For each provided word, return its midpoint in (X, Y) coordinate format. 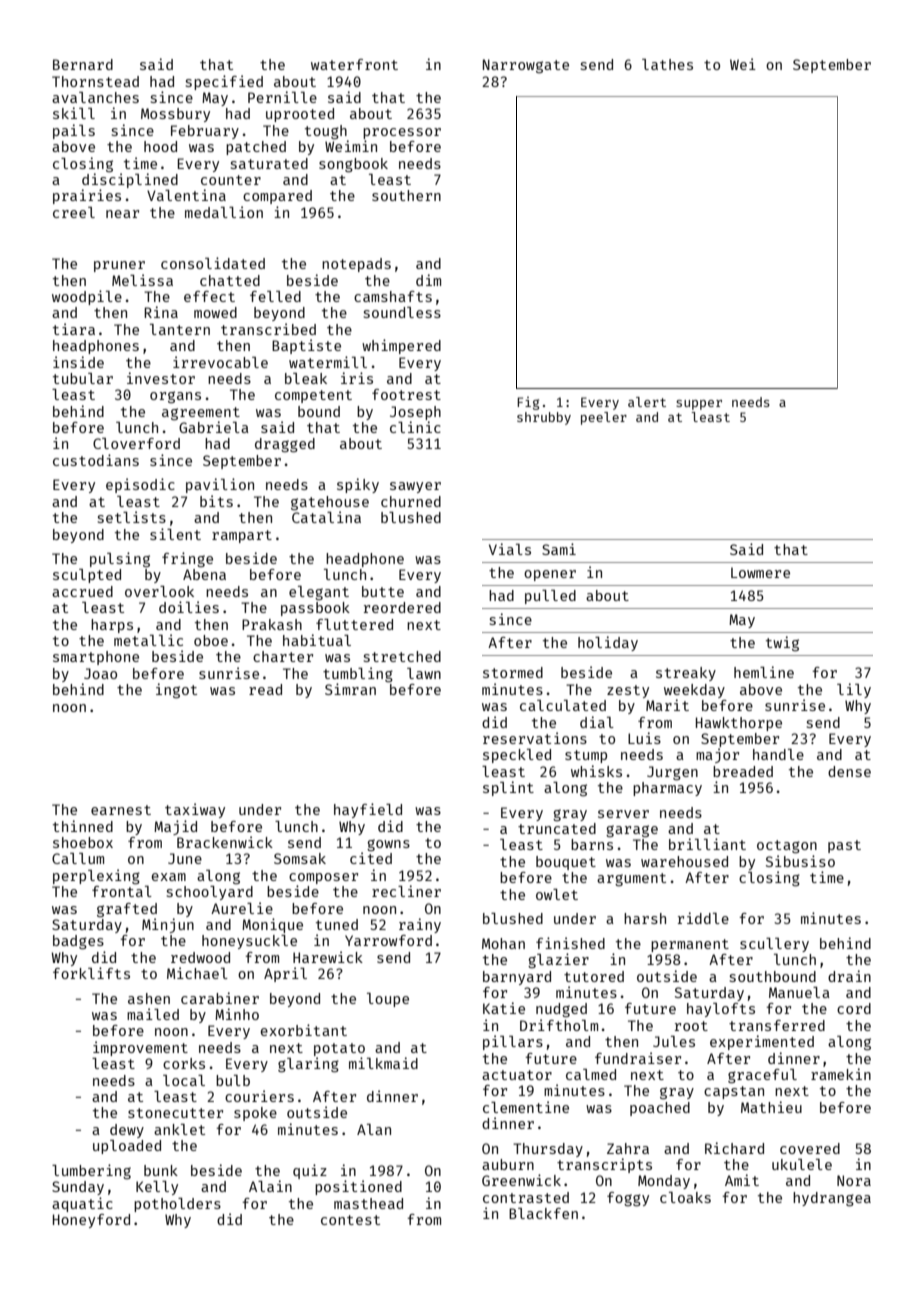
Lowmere (760, 572)
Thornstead (95, 81)
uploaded (127, 1147)
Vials (510, 549)
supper (699, 405)
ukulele (802, 1164)
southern (406, 195)
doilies (189, 607)
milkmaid (383, 1063)
